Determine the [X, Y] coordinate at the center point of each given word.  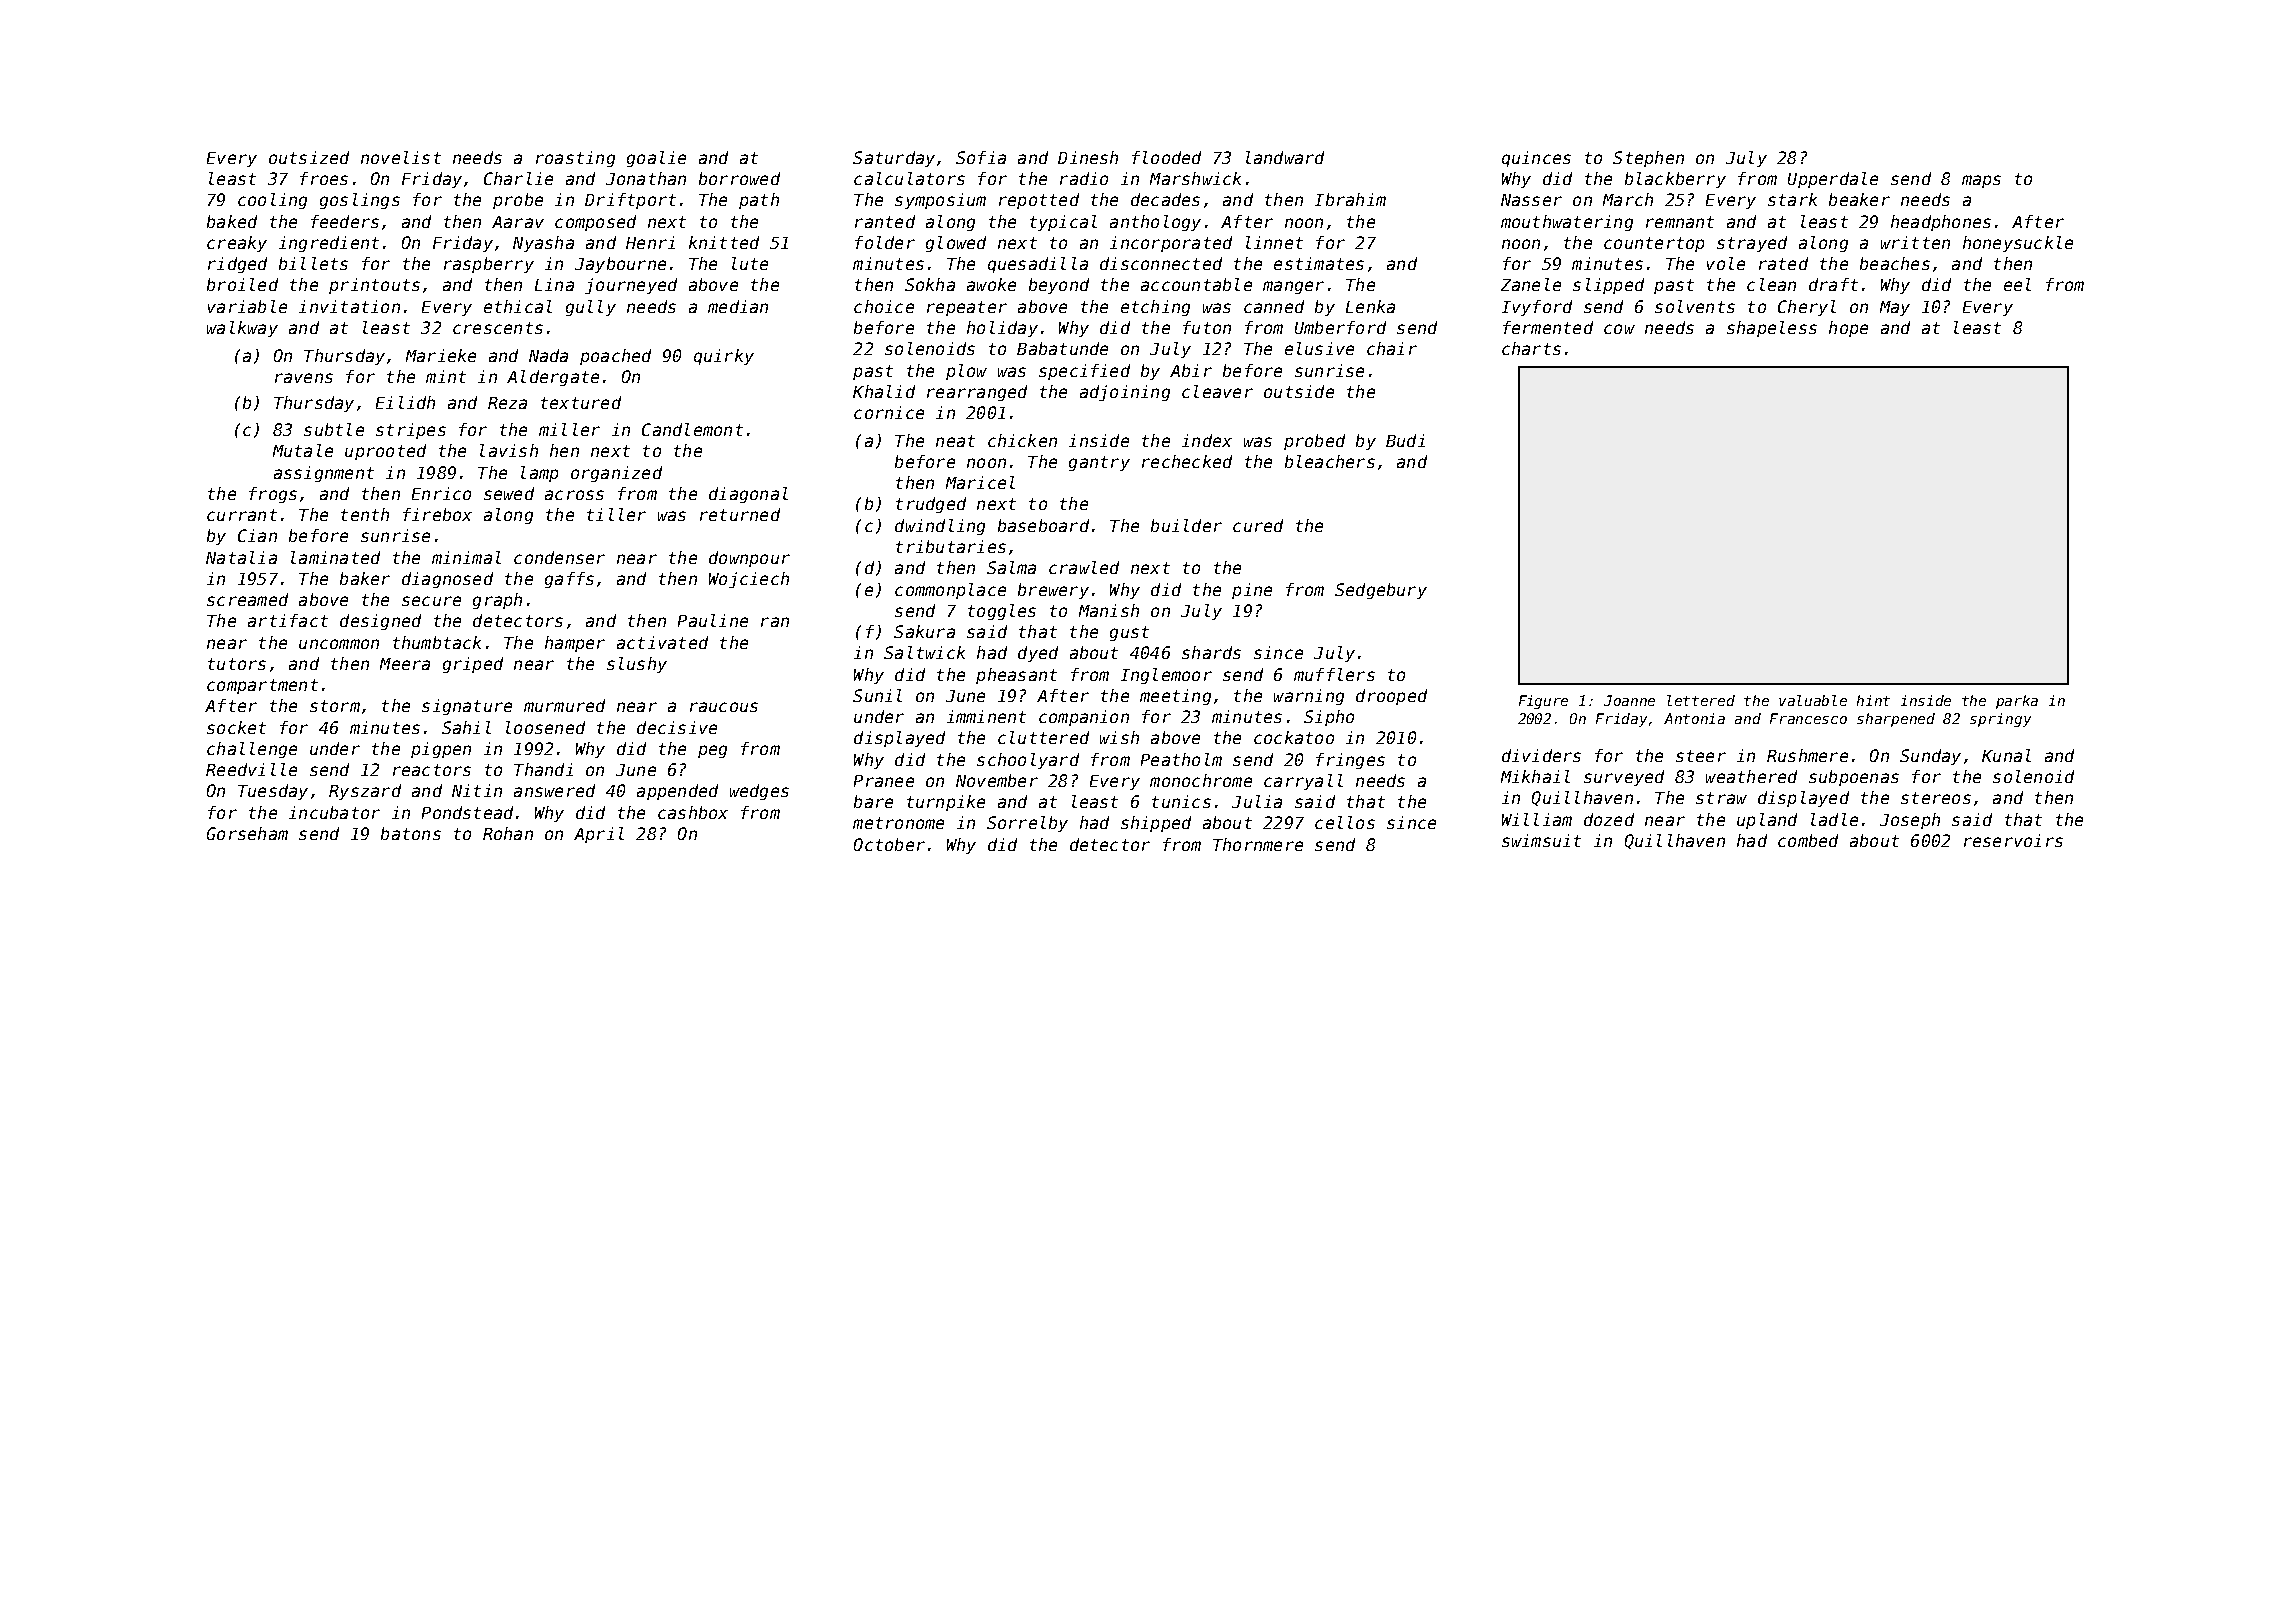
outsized [309, 157]
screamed [247, 599]
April [599, 835]
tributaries [951, 546]
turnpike [946, 803]
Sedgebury [1381, 591]
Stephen [1648, 159]
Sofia [981, 157]
